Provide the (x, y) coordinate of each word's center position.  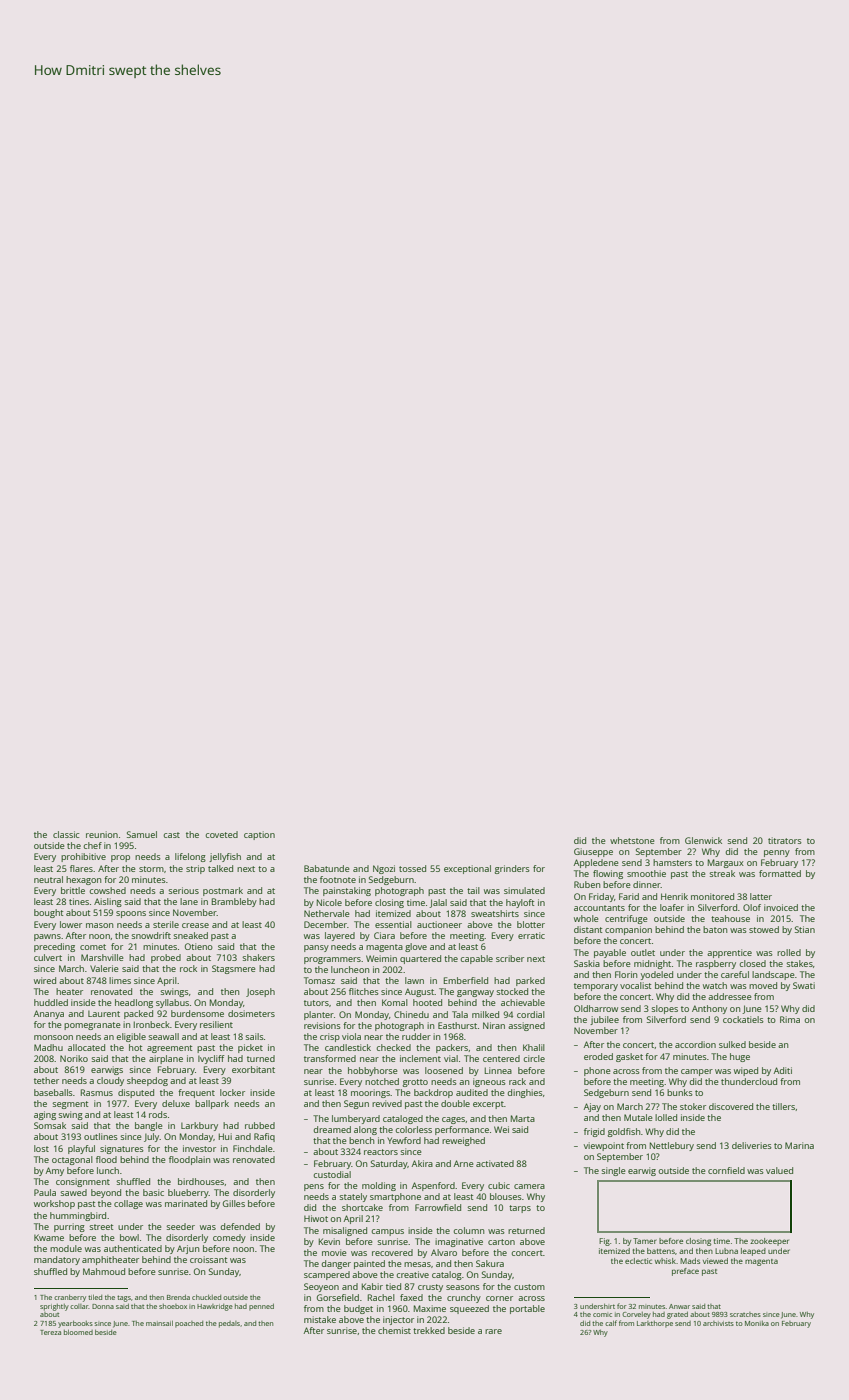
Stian (805, 929)
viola (351, 1036)
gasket (629, 1057)
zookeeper (769, 1242)
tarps (520, 1209)
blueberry (188, 1193)
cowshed (108, 890)
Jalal (438, 903)
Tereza (50, 1332)
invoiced (781, 907)
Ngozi (384, 869)
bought (48, 913)
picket (250, 1048)
